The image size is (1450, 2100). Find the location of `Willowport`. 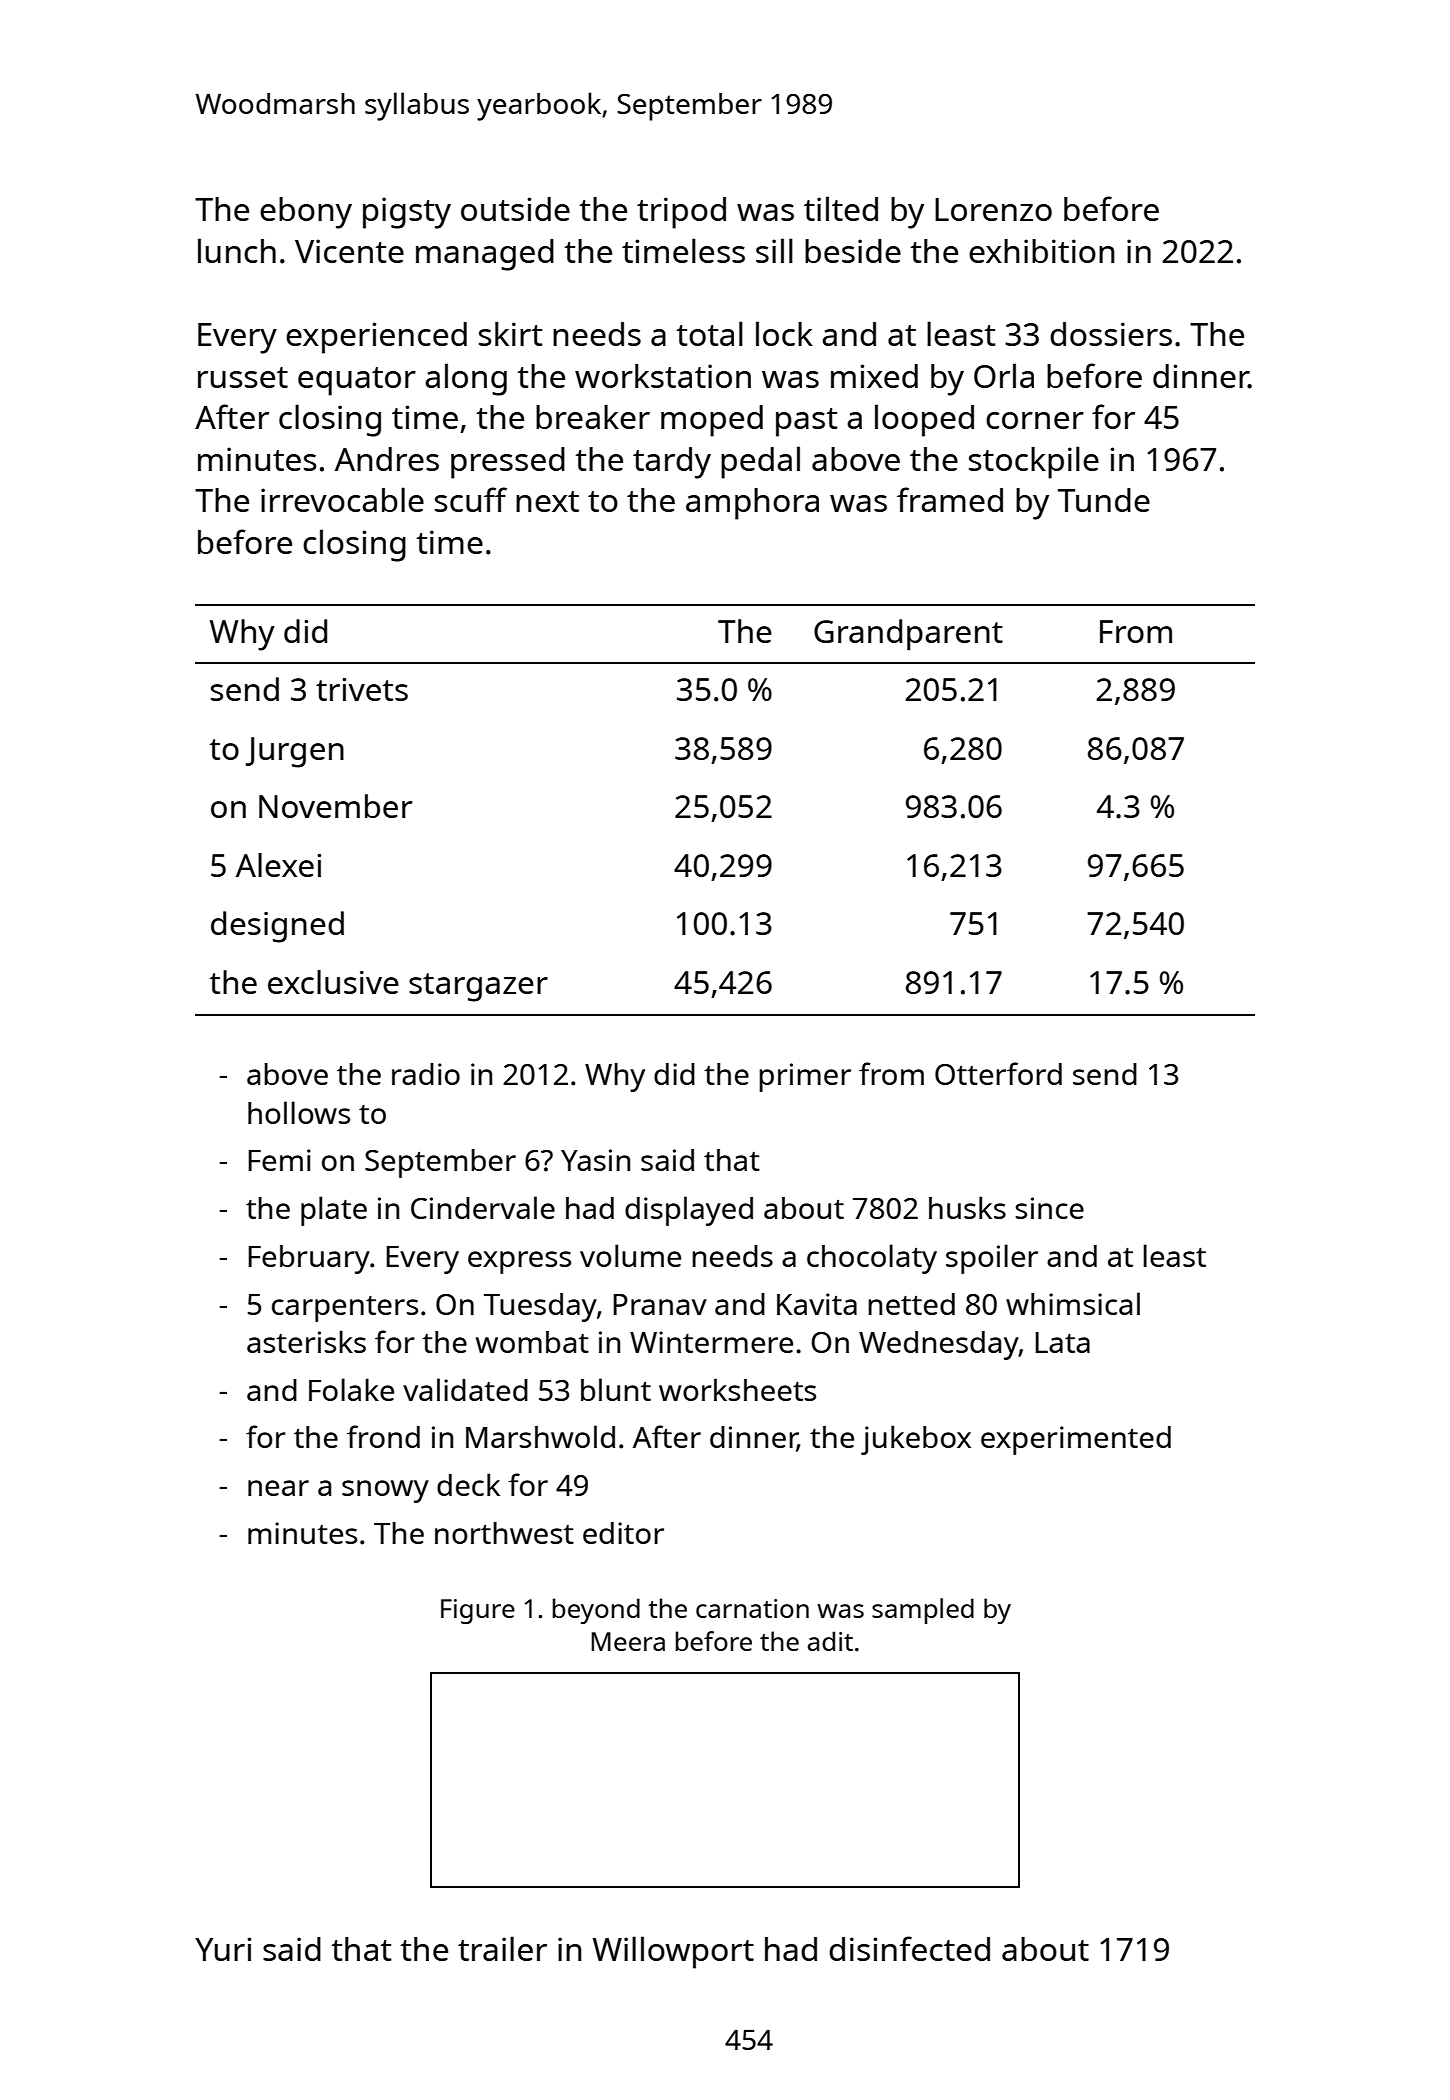

Willowport is located at coordinates (673, 1952).
